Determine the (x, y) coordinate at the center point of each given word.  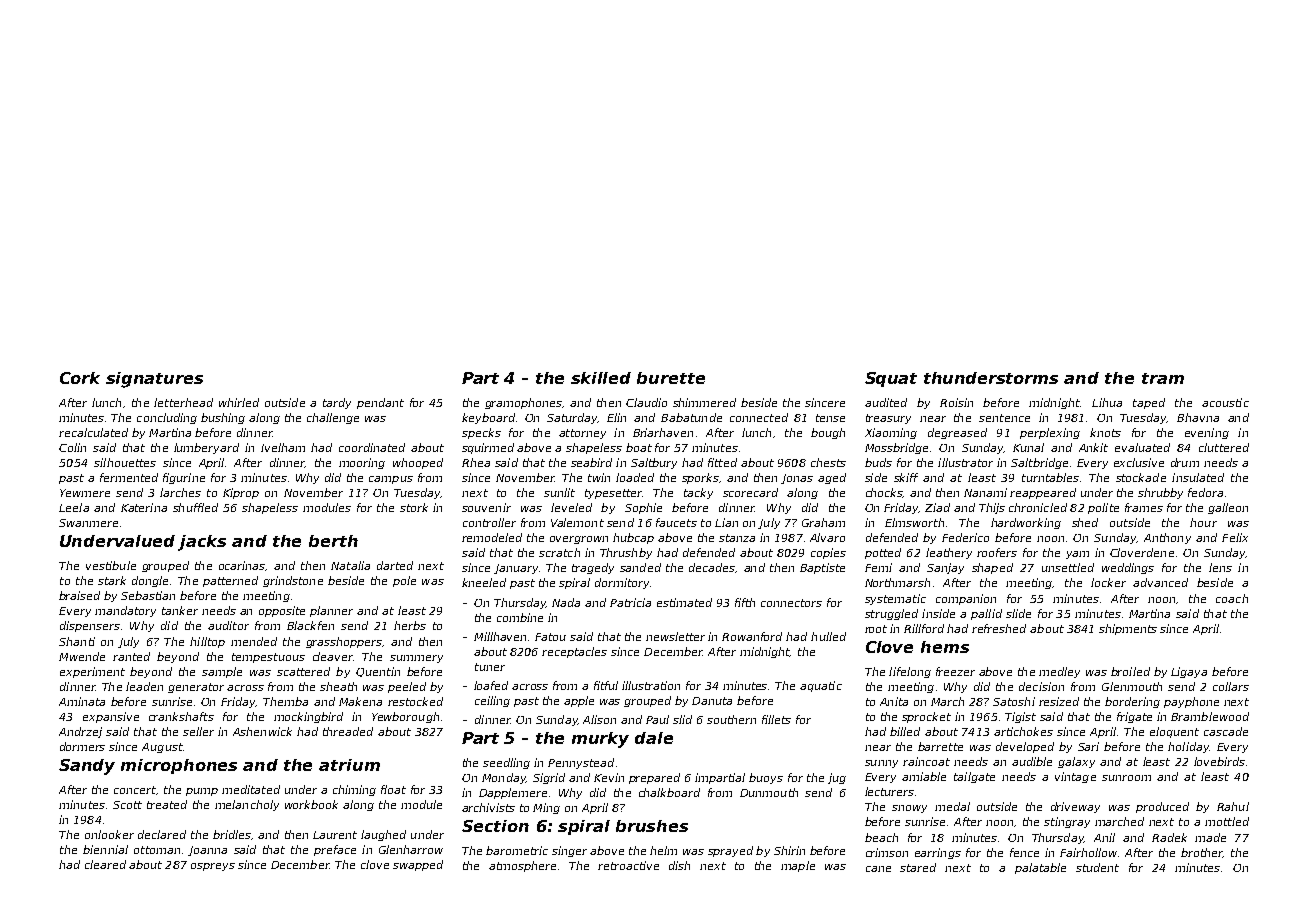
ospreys (213, 867)
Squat (891, 379)
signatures (154, 380)
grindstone (293, 581)
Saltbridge (1039, 463)
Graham (823, 522)
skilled (601, 378)
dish (679, 865)
